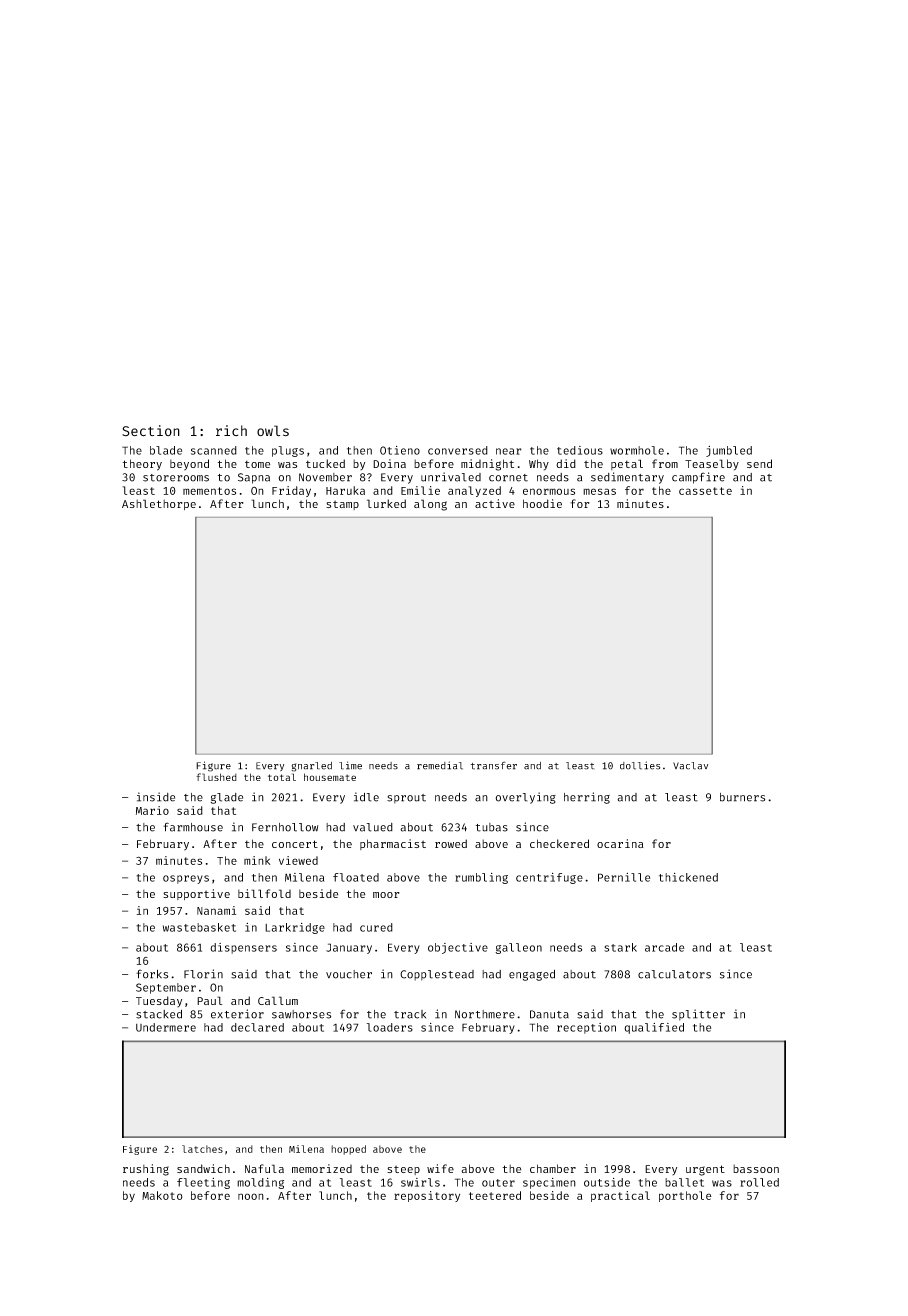  I want to click on send, so click(759, 463).
